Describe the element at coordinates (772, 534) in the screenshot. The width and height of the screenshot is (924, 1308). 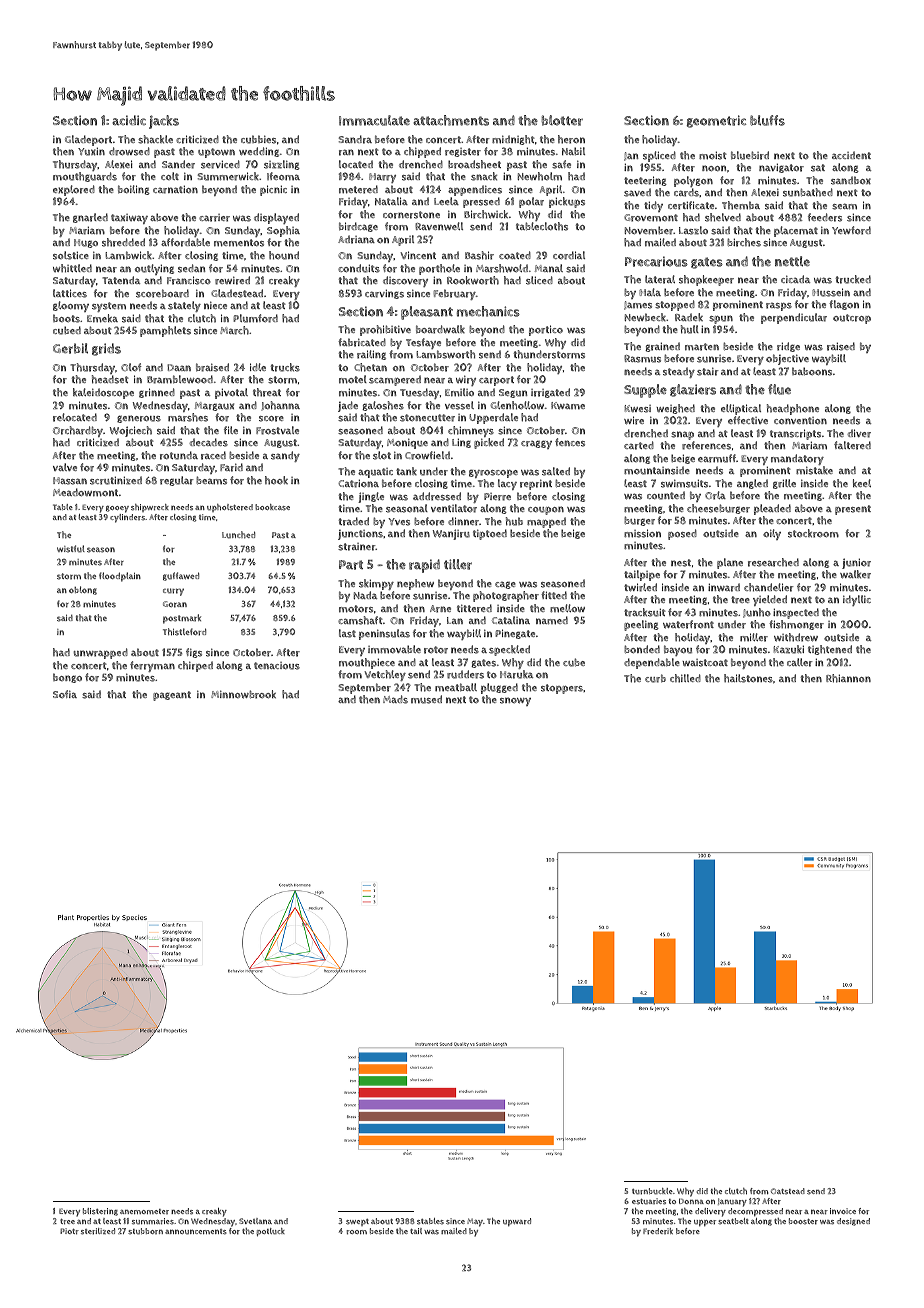
I see `oily` at that location.
